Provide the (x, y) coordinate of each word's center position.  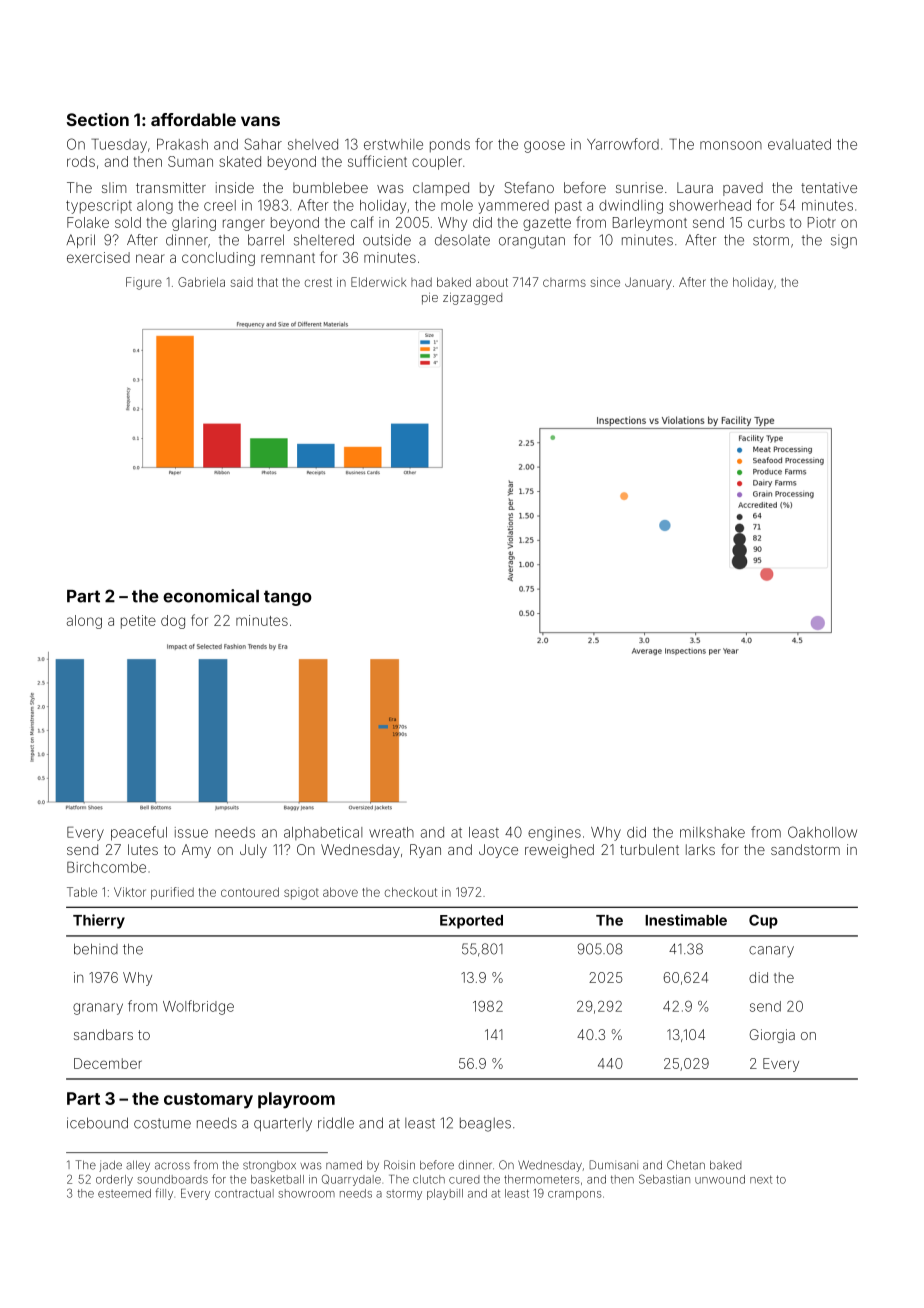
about (492, 282)
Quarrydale (351, 1180)
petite (138, 622)
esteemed (124, 1193)
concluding (218, 259)
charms (564, 282)
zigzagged (472, 299)
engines (554, 834)
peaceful (139, 833)
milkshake (712, 832)
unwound (720, 1179)
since (605, 282)
